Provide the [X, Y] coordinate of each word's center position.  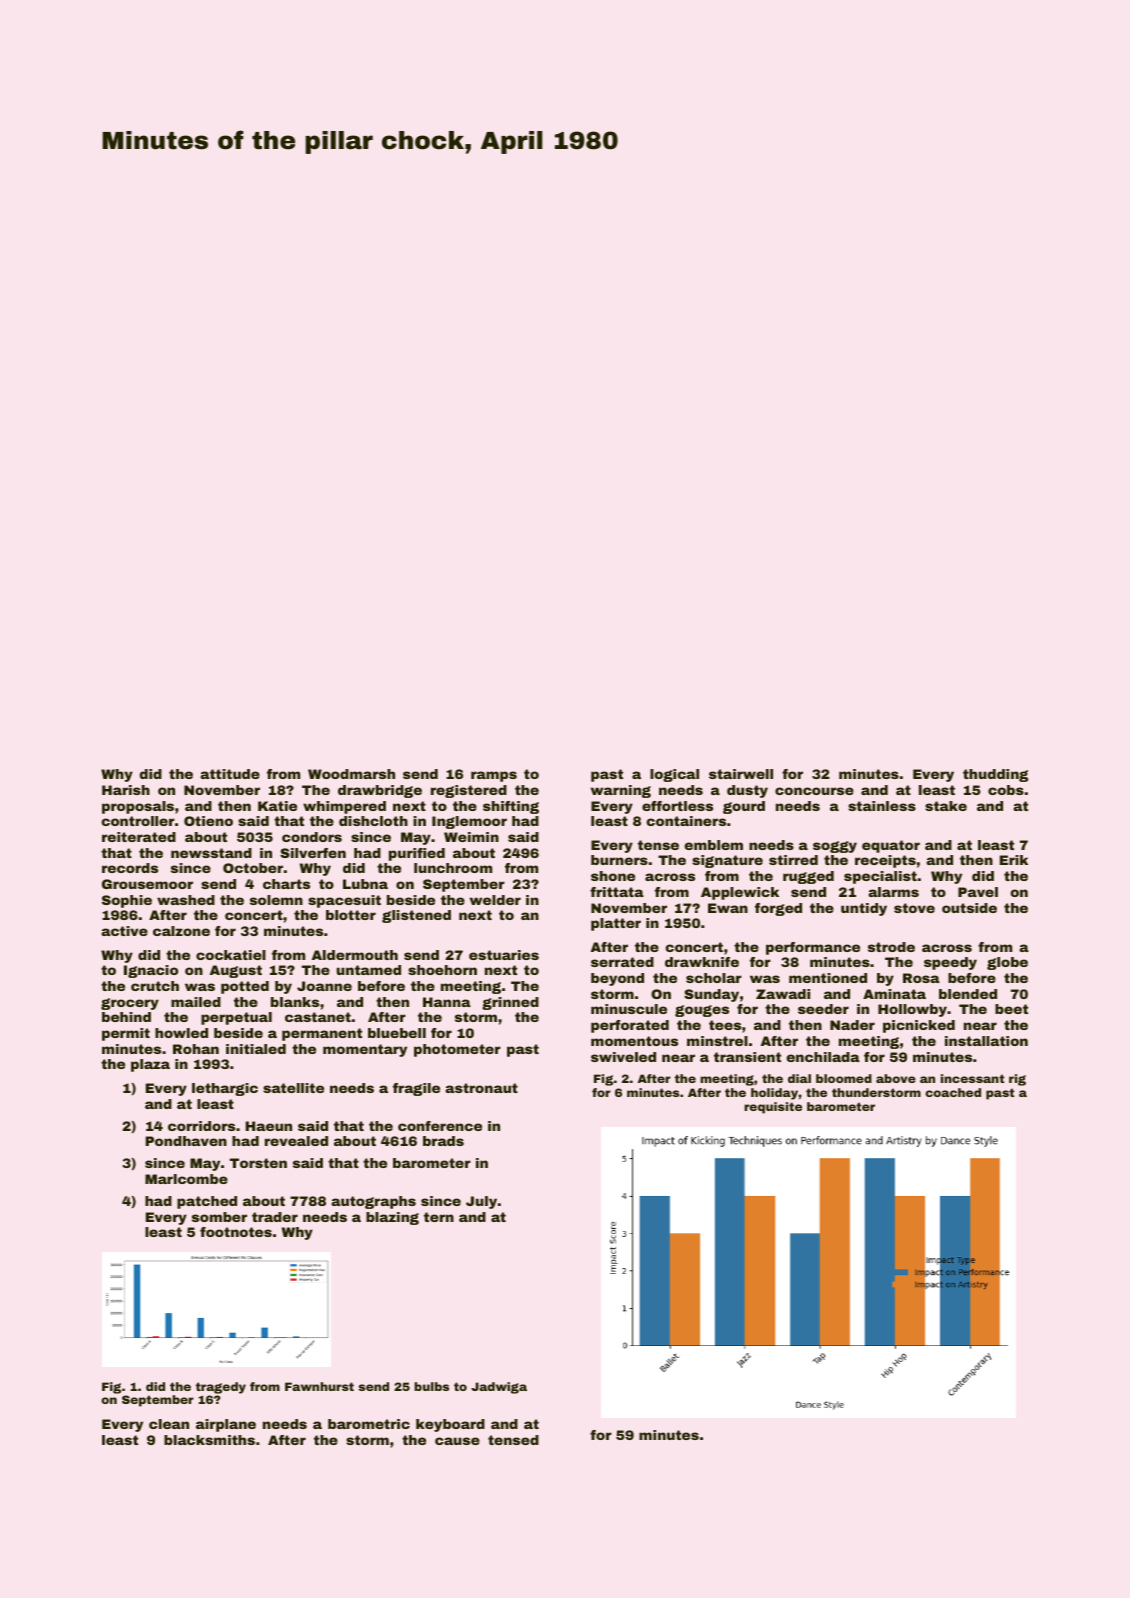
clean [169, 1424]
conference [440, 1126]
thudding [995, 775]
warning [621, 791]
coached [953, 1092]
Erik [1014, 860]
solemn [276, 900]
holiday [775, 1094]
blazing [392, 1218]
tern [439, 1217]
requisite [773, 1108]
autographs [373, 1202]
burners [619, 860]
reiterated [139, 837]
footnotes [236, 1232]
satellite [293, 1088]
